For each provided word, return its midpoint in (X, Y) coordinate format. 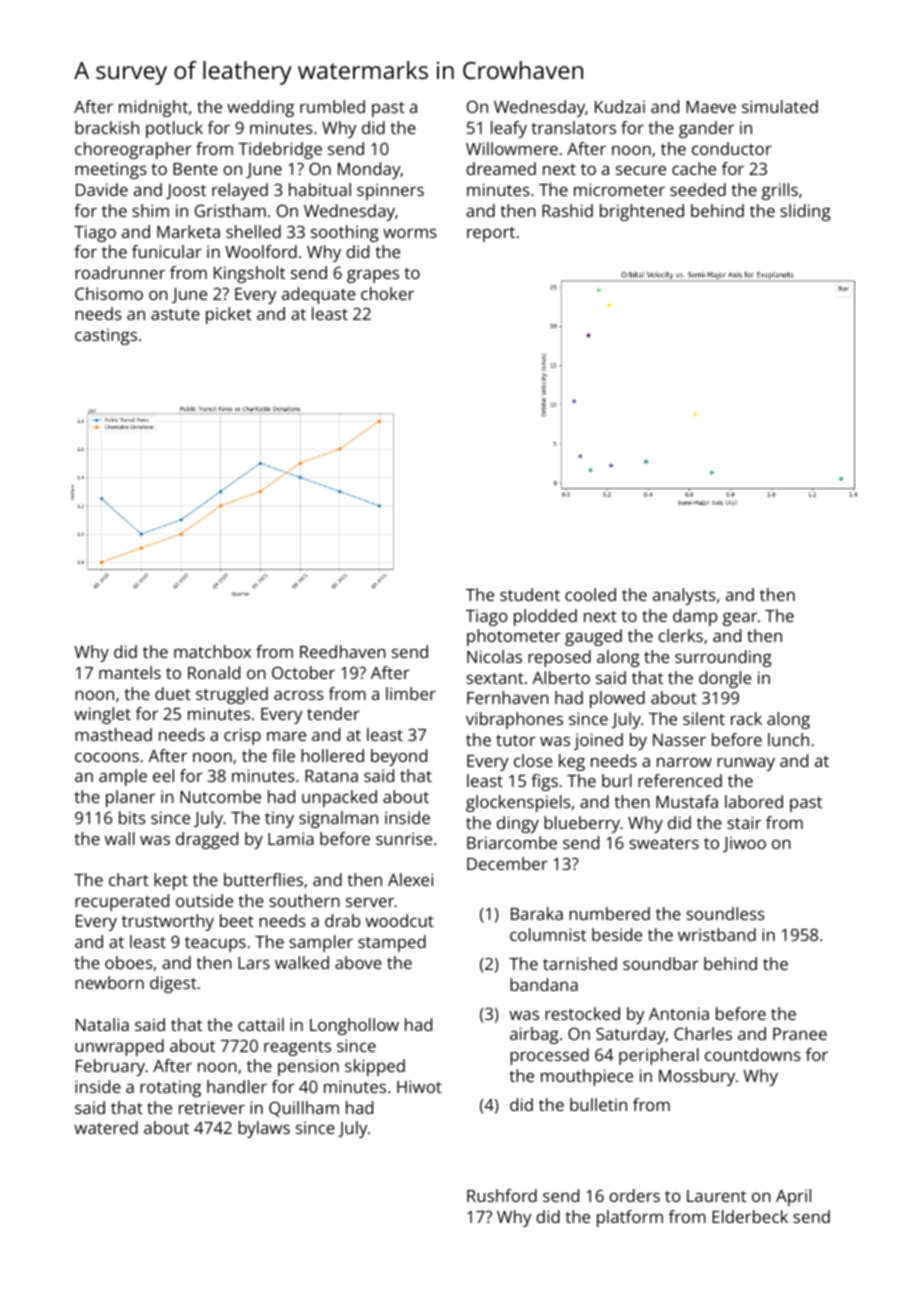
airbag (534, 1035)
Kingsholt (249, 274)
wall (120, 838)
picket (229, 315)
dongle (725, 679)
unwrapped (119, 1047)
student (530, 594)
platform (630, 1218)
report (491, 234)
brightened (642, 212)
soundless (725, 913)
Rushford (502, 1195)
